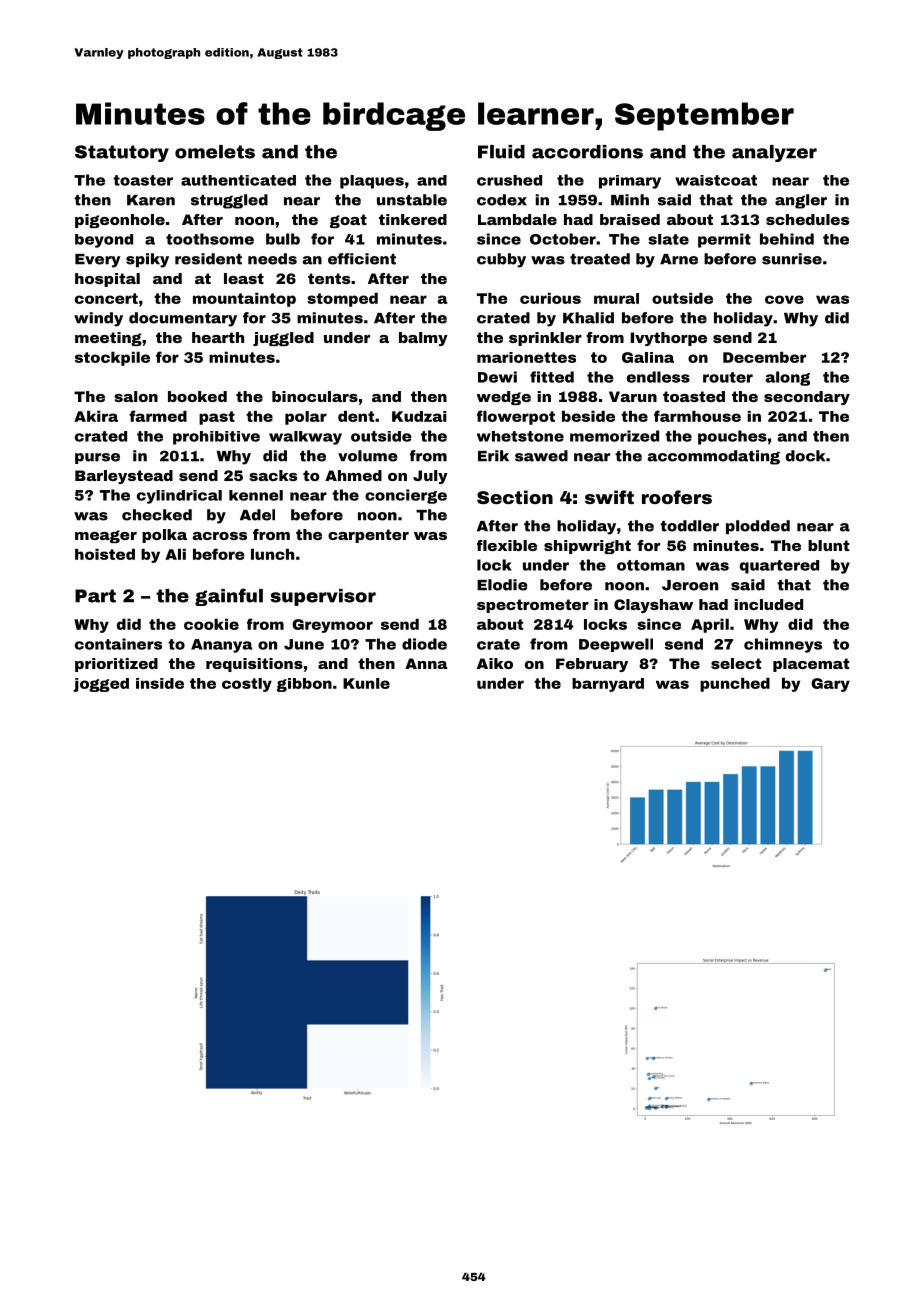 This page has width=924, height=1308. Describe the element at coordinates (216, 438) in the page. I see `prohibitive` at that location.
